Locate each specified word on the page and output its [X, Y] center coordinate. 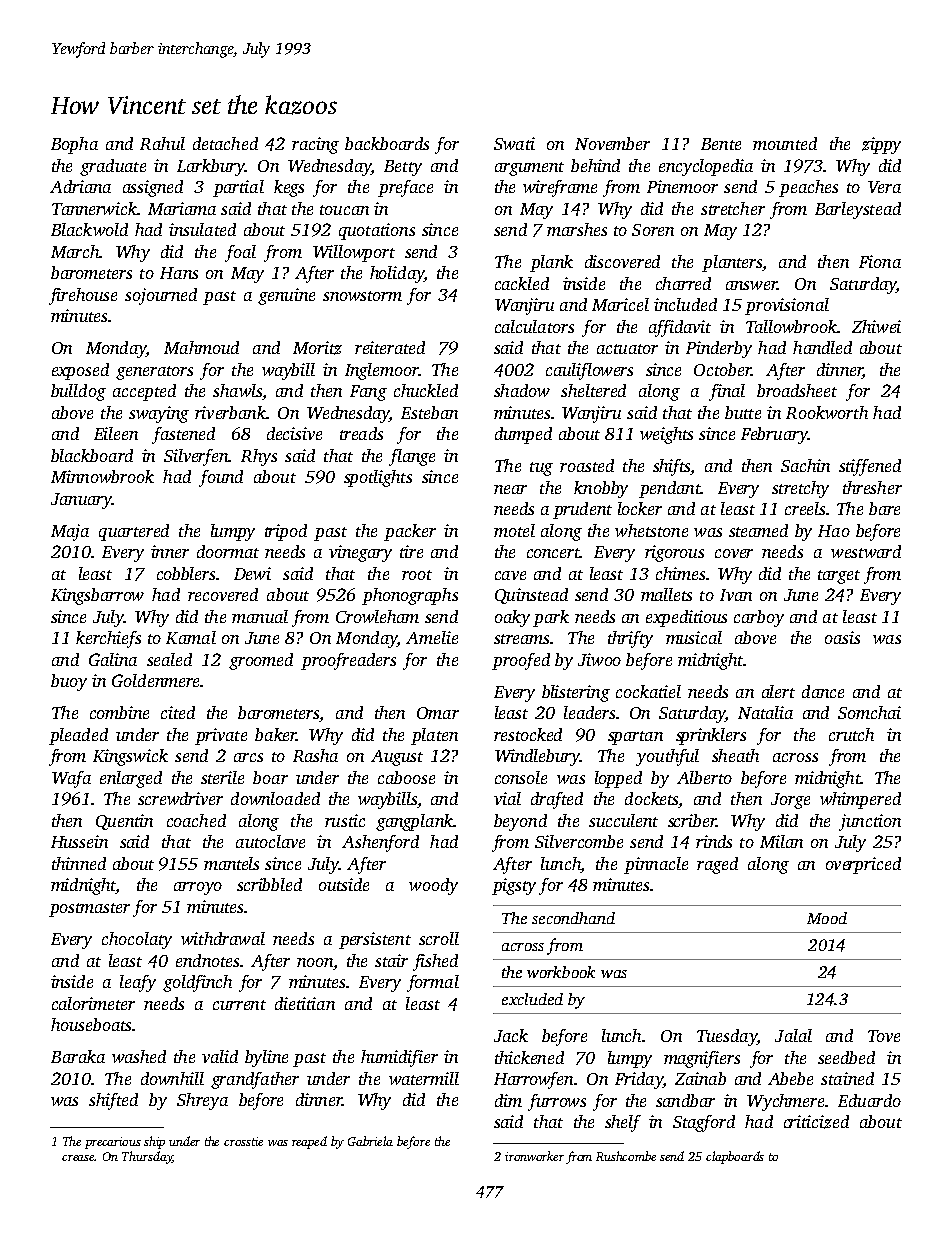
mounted [785, 143]
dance [823, 691]
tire [411, 551]
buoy [69, 682]
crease [78, 1158]
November [612, 143]
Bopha [74, 145]
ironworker [534, 1156]
